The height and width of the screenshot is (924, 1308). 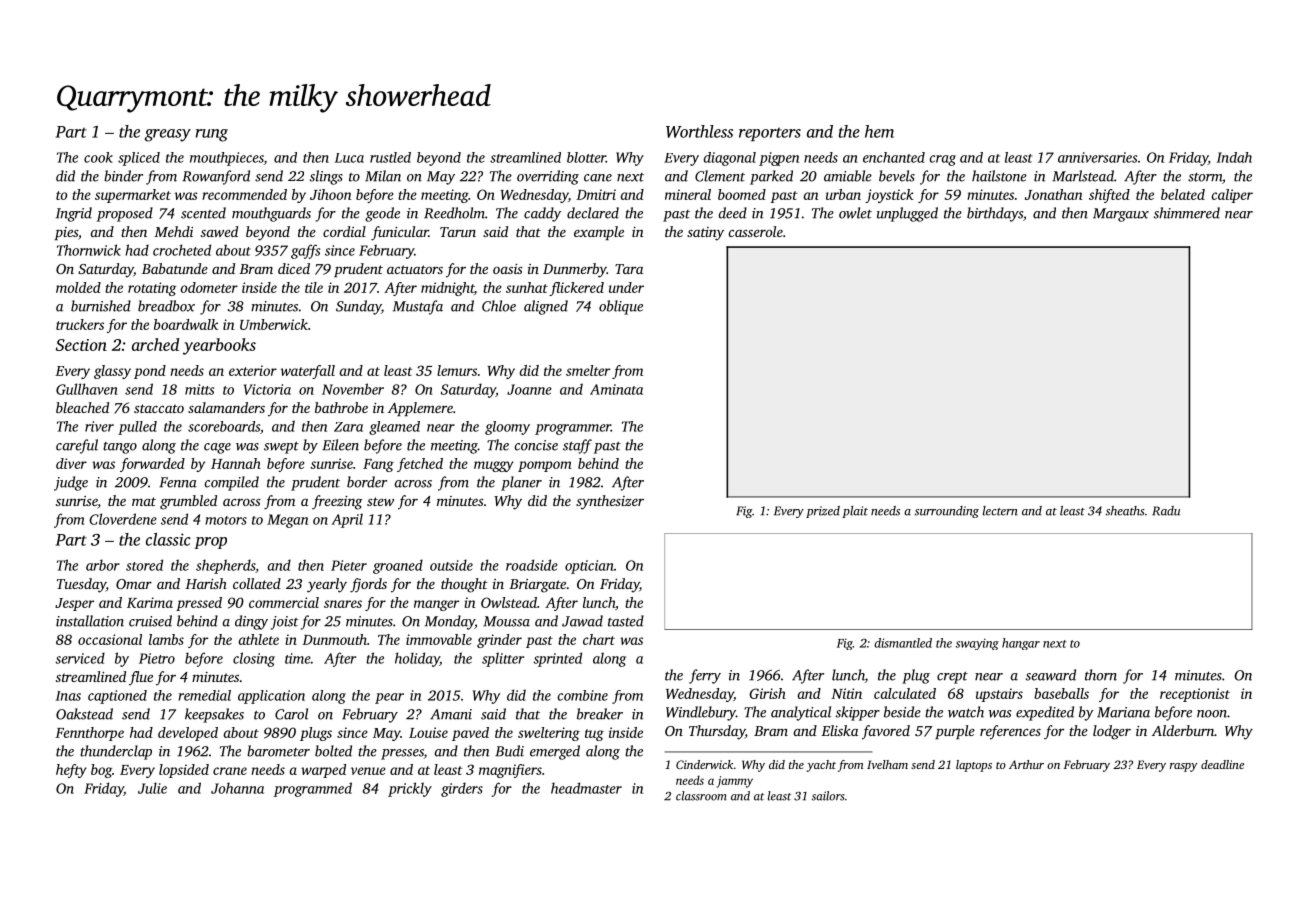 I want to click on shepherds, so click(x=225, y=566).
